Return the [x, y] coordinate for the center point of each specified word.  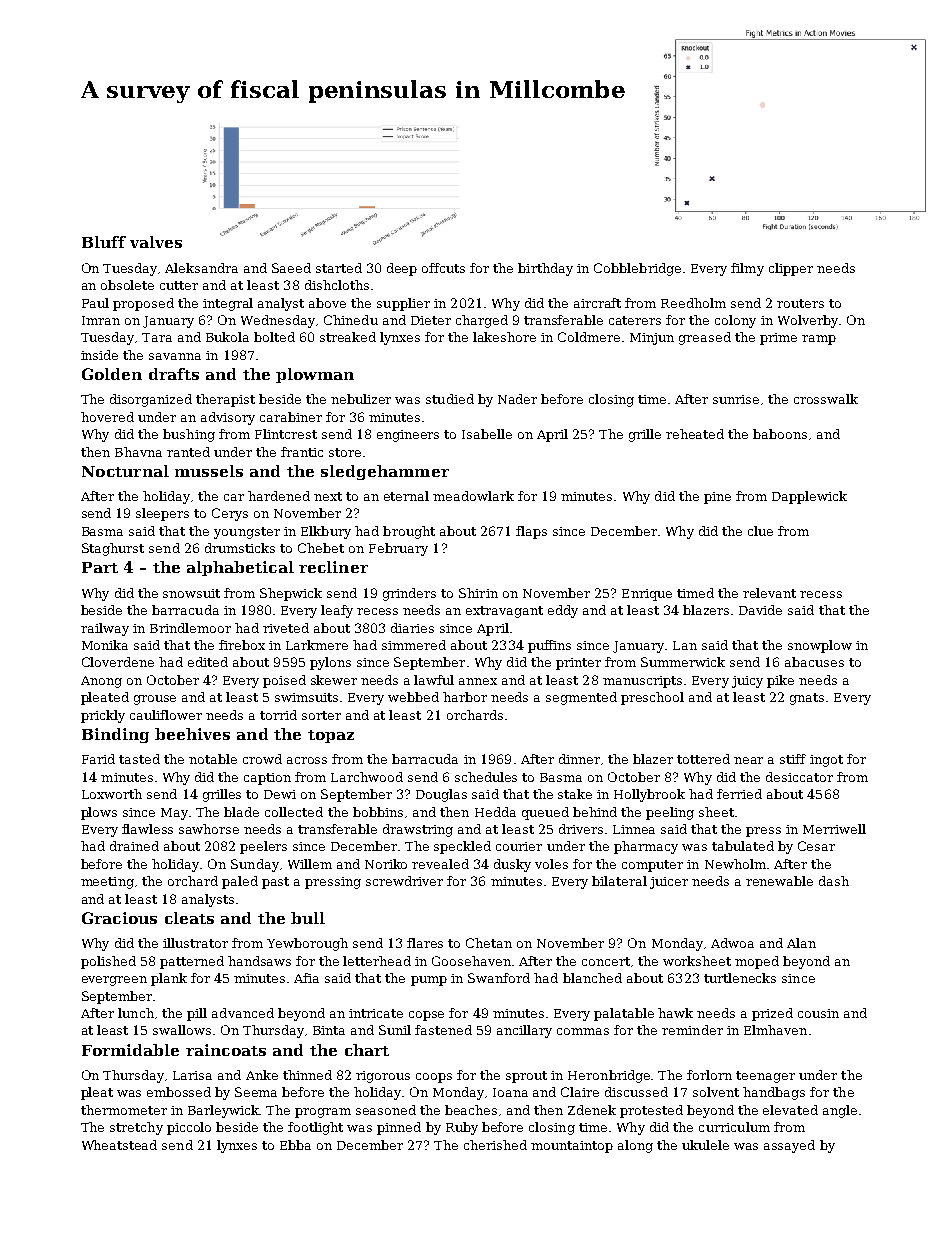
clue [760, 531]
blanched [592, 978]
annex [478, 681]
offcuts [443, 268]
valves [156, 242]
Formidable [130, 1050]
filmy [747, 269]
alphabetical [240, 568]
